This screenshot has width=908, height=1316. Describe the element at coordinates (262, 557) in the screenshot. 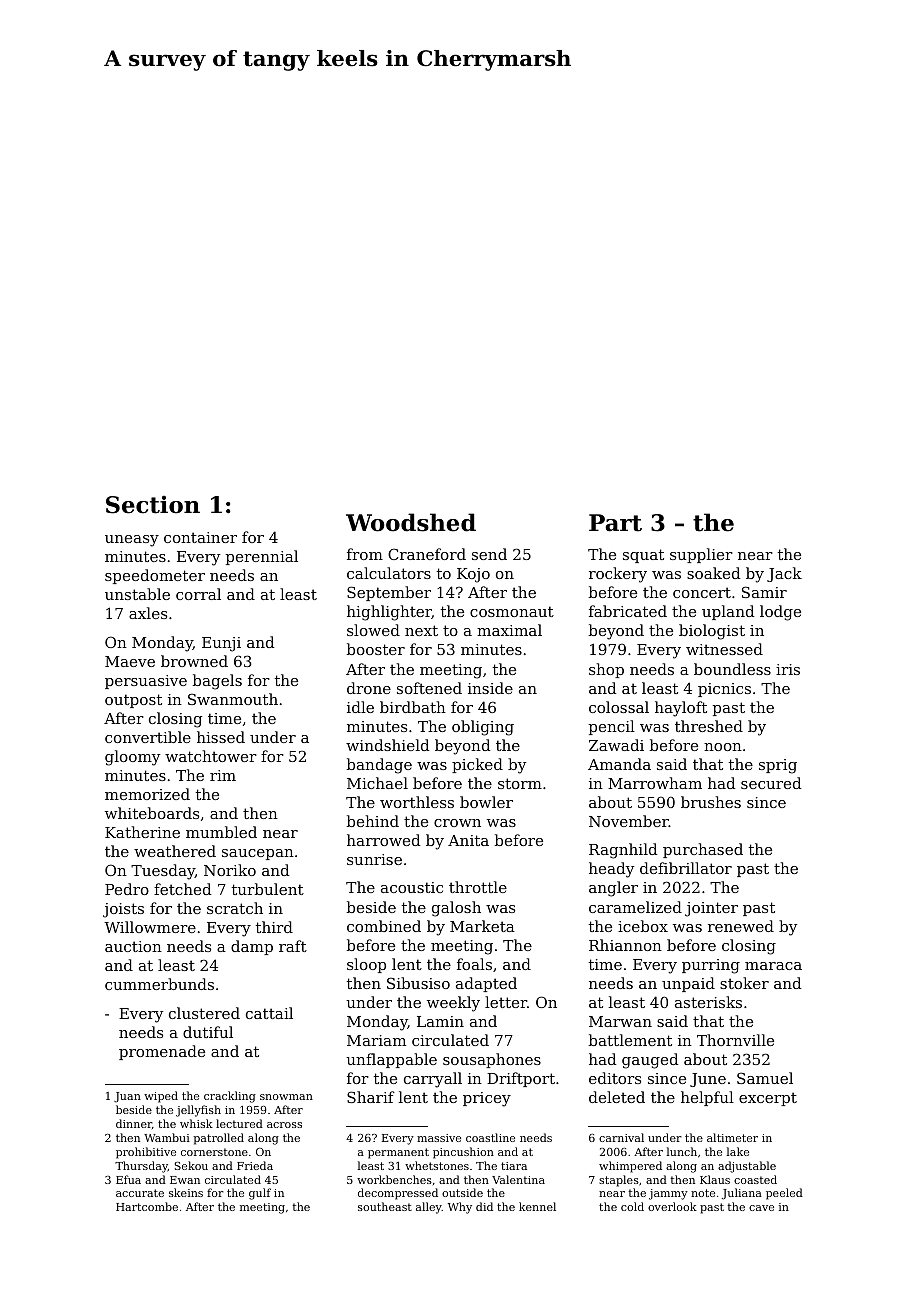

I see `perennial` at that location.
